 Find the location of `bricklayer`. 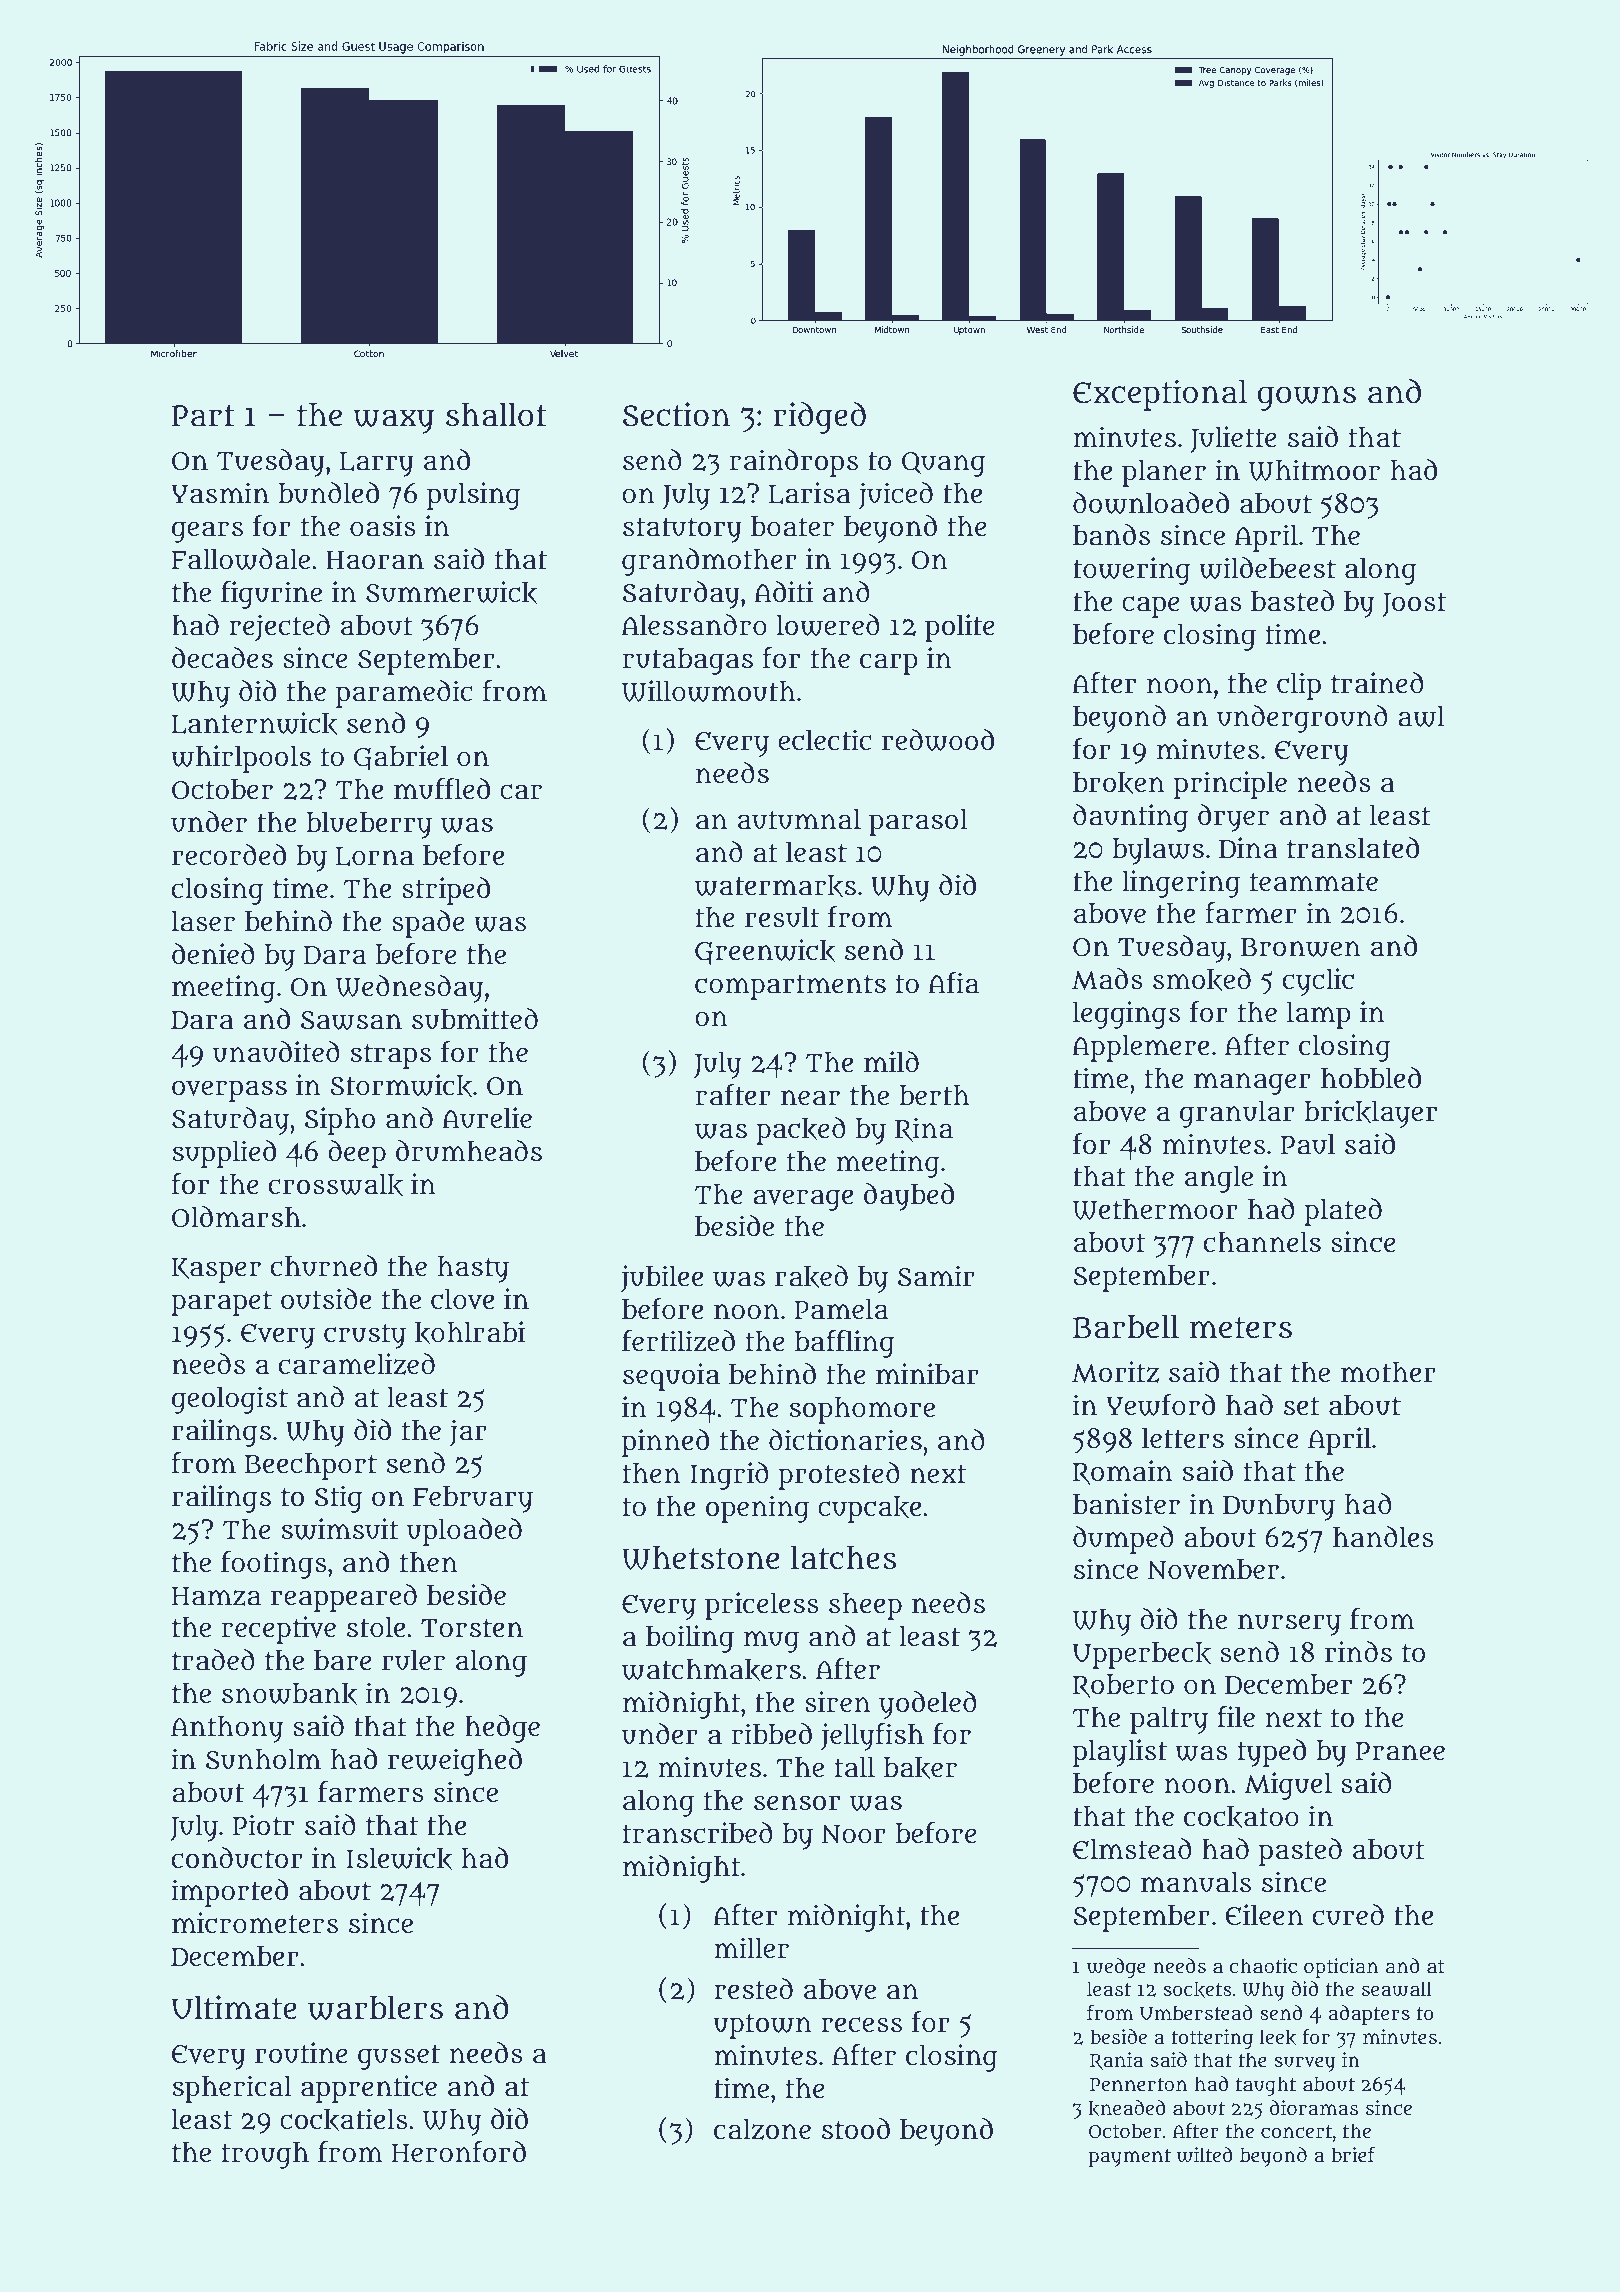

bricklayer is located at coordinates (1370, 1114).
